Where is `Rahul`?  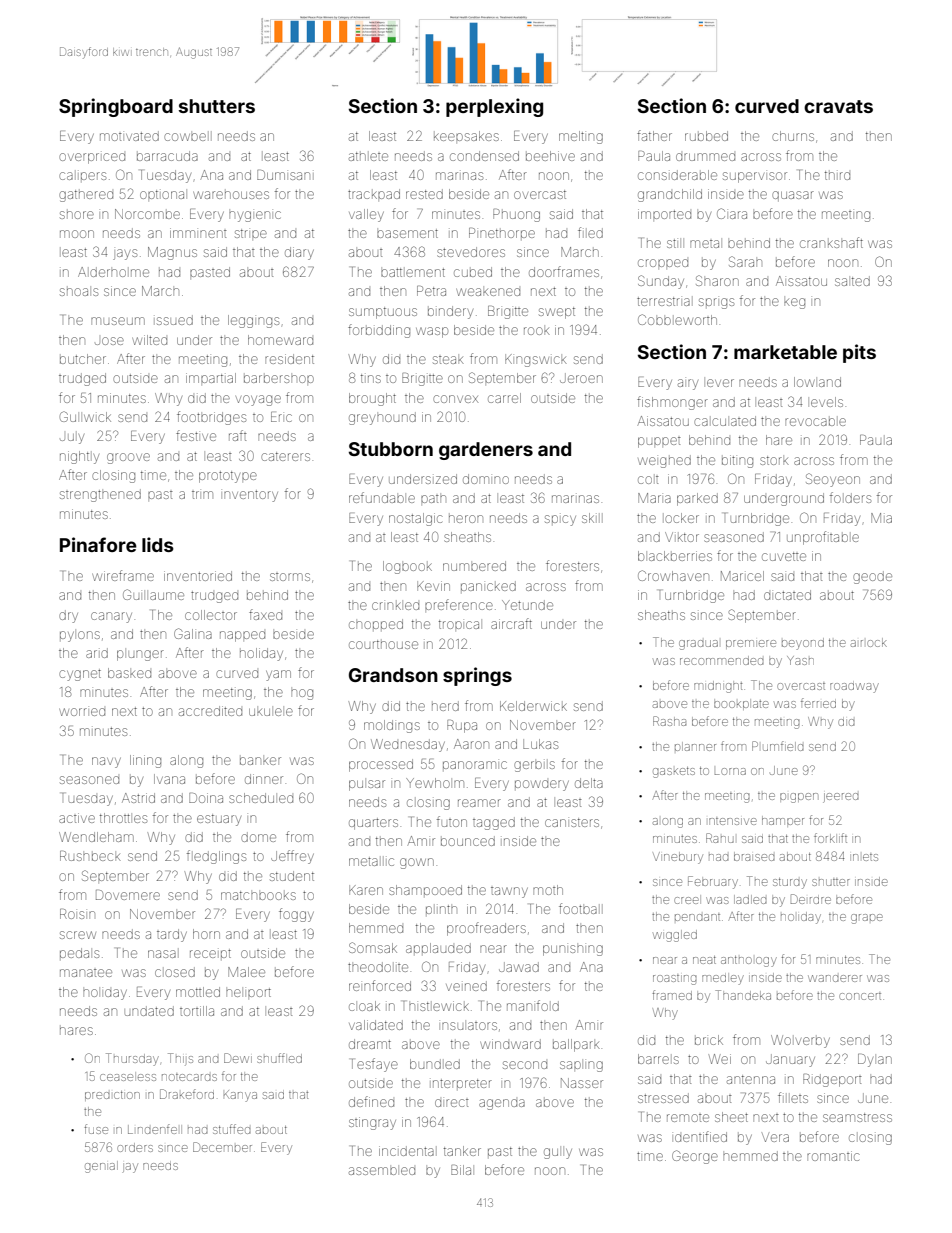
Rahul is located at coordinates (720, 838).
